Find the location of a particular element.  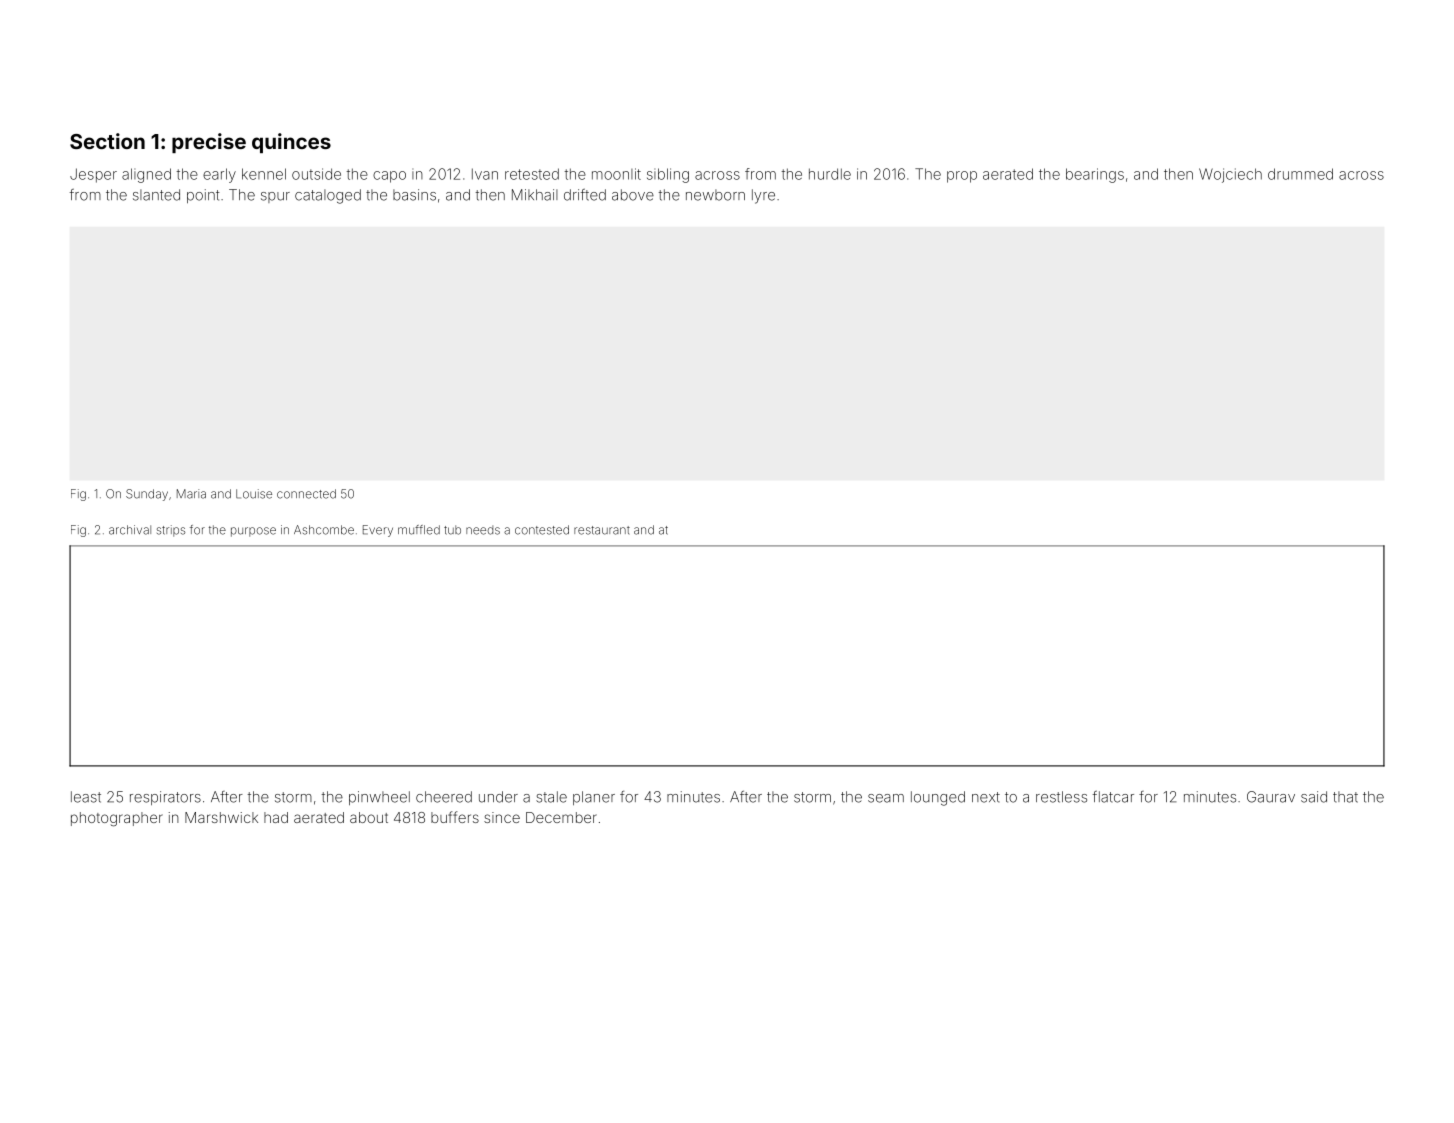

prop is located at coordinates (962, 177).
